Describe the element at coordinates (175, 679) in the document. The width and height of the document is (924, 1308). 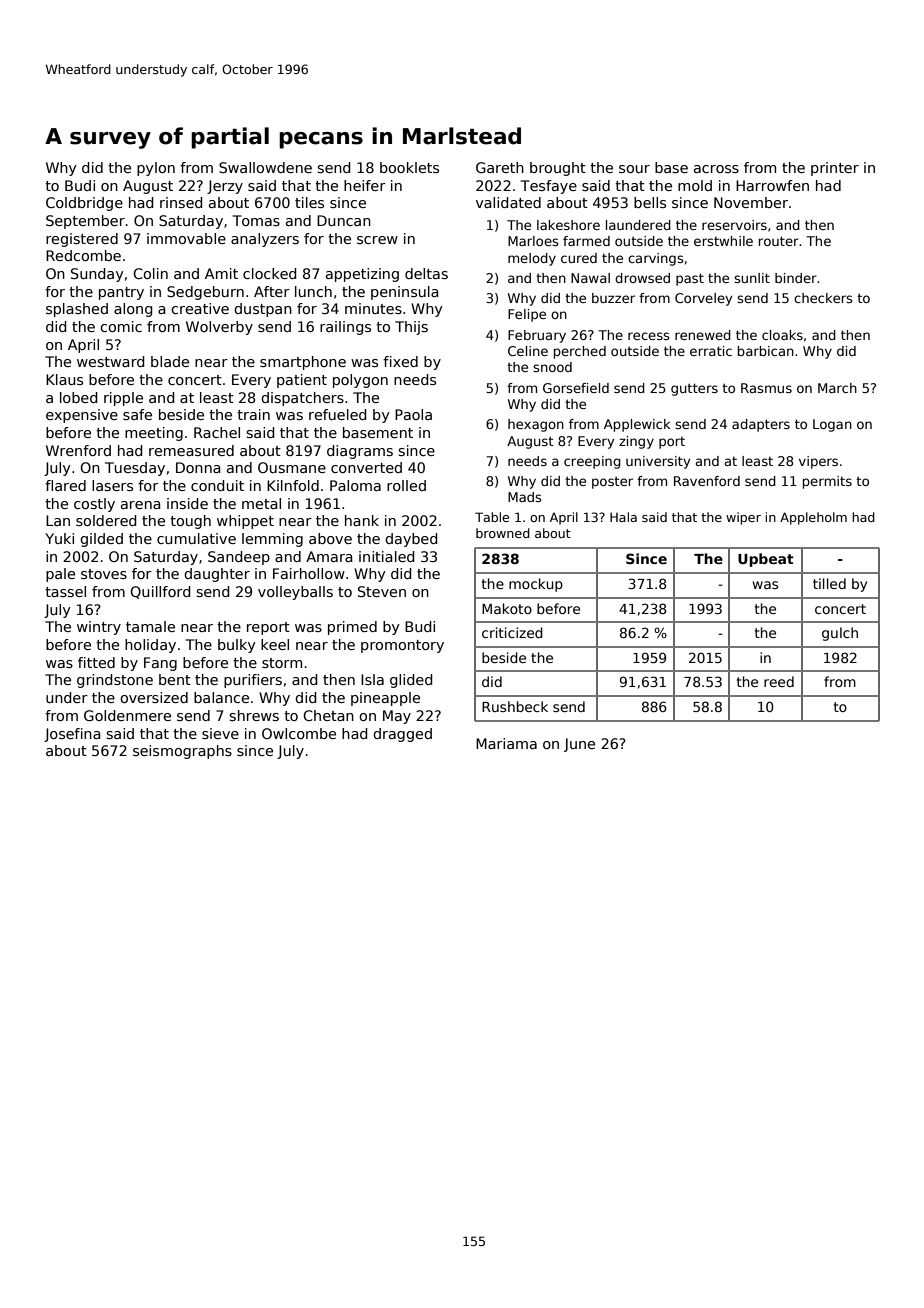
I see `bent` at that location.
